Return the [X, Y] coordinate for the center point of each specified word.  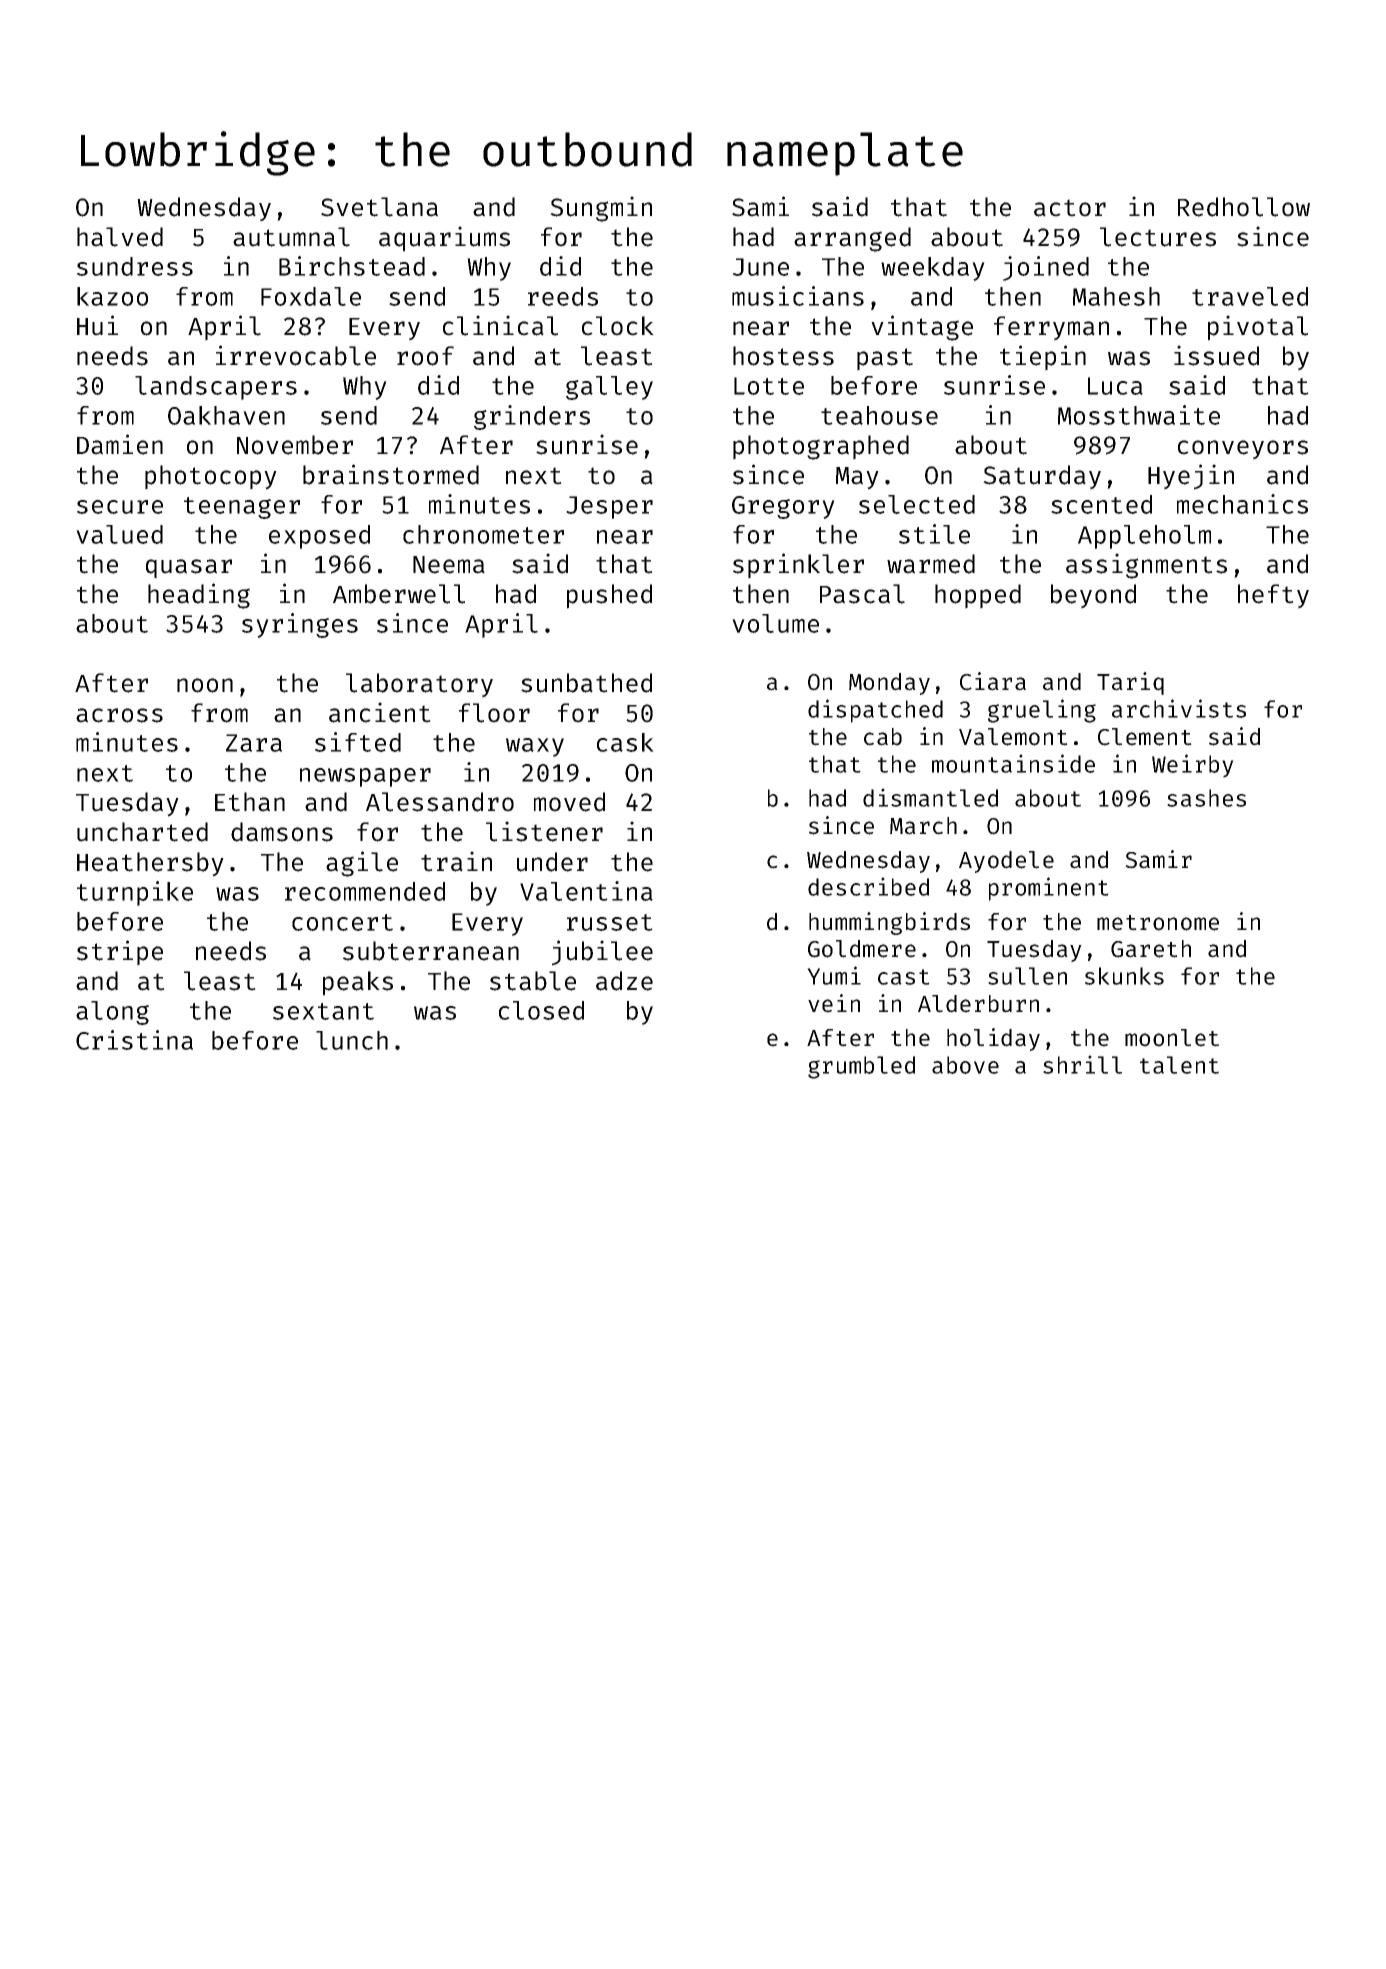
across [119, 715]
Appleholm [1144, 537]
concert [342, 922]
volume [775, 623]
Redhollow [1244, 207]
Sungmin [601, 209]
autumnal [291, 237]
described [868, 886]
